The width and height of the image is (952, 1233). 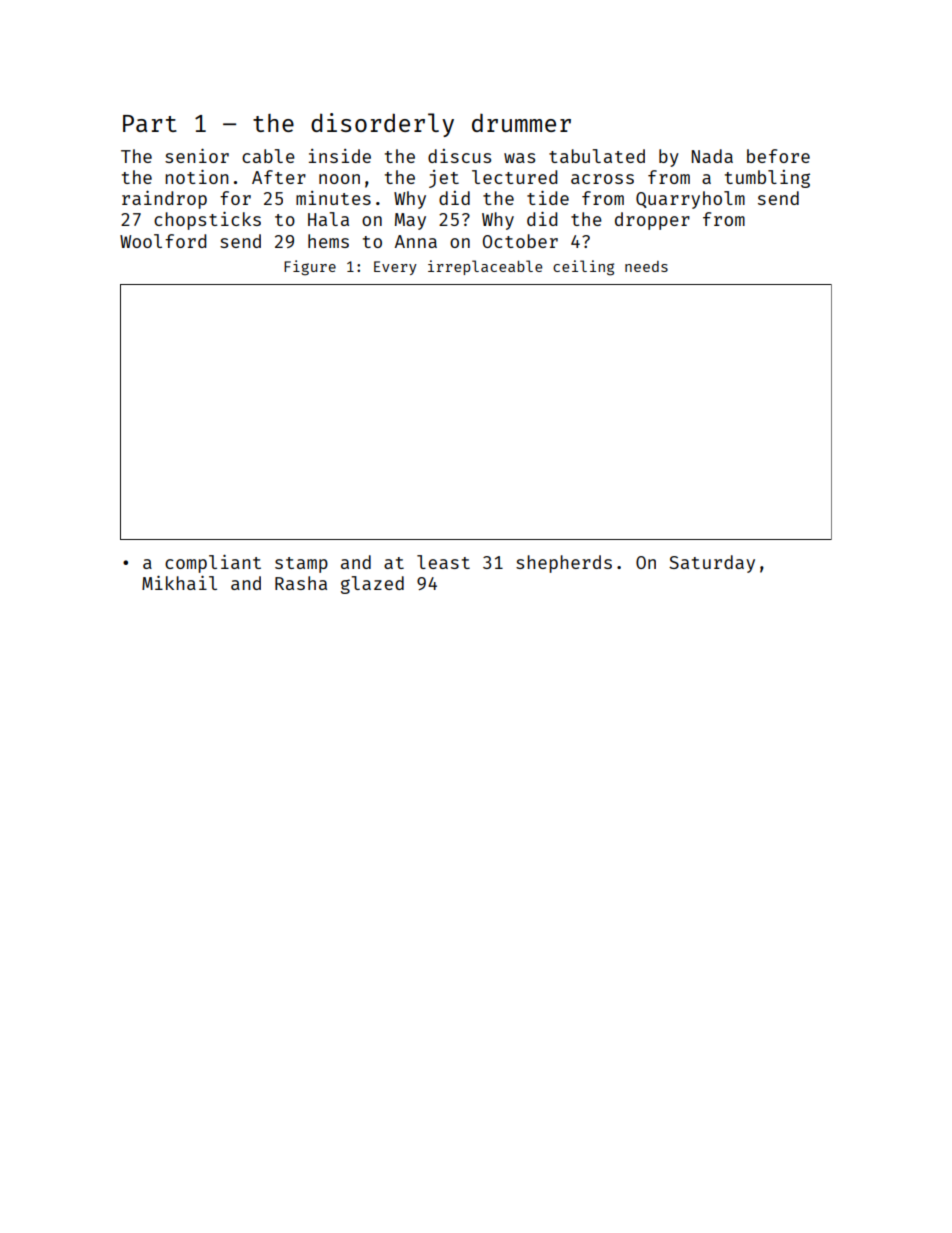 I want to click on Mikhail, so click(x=179, y=583).
